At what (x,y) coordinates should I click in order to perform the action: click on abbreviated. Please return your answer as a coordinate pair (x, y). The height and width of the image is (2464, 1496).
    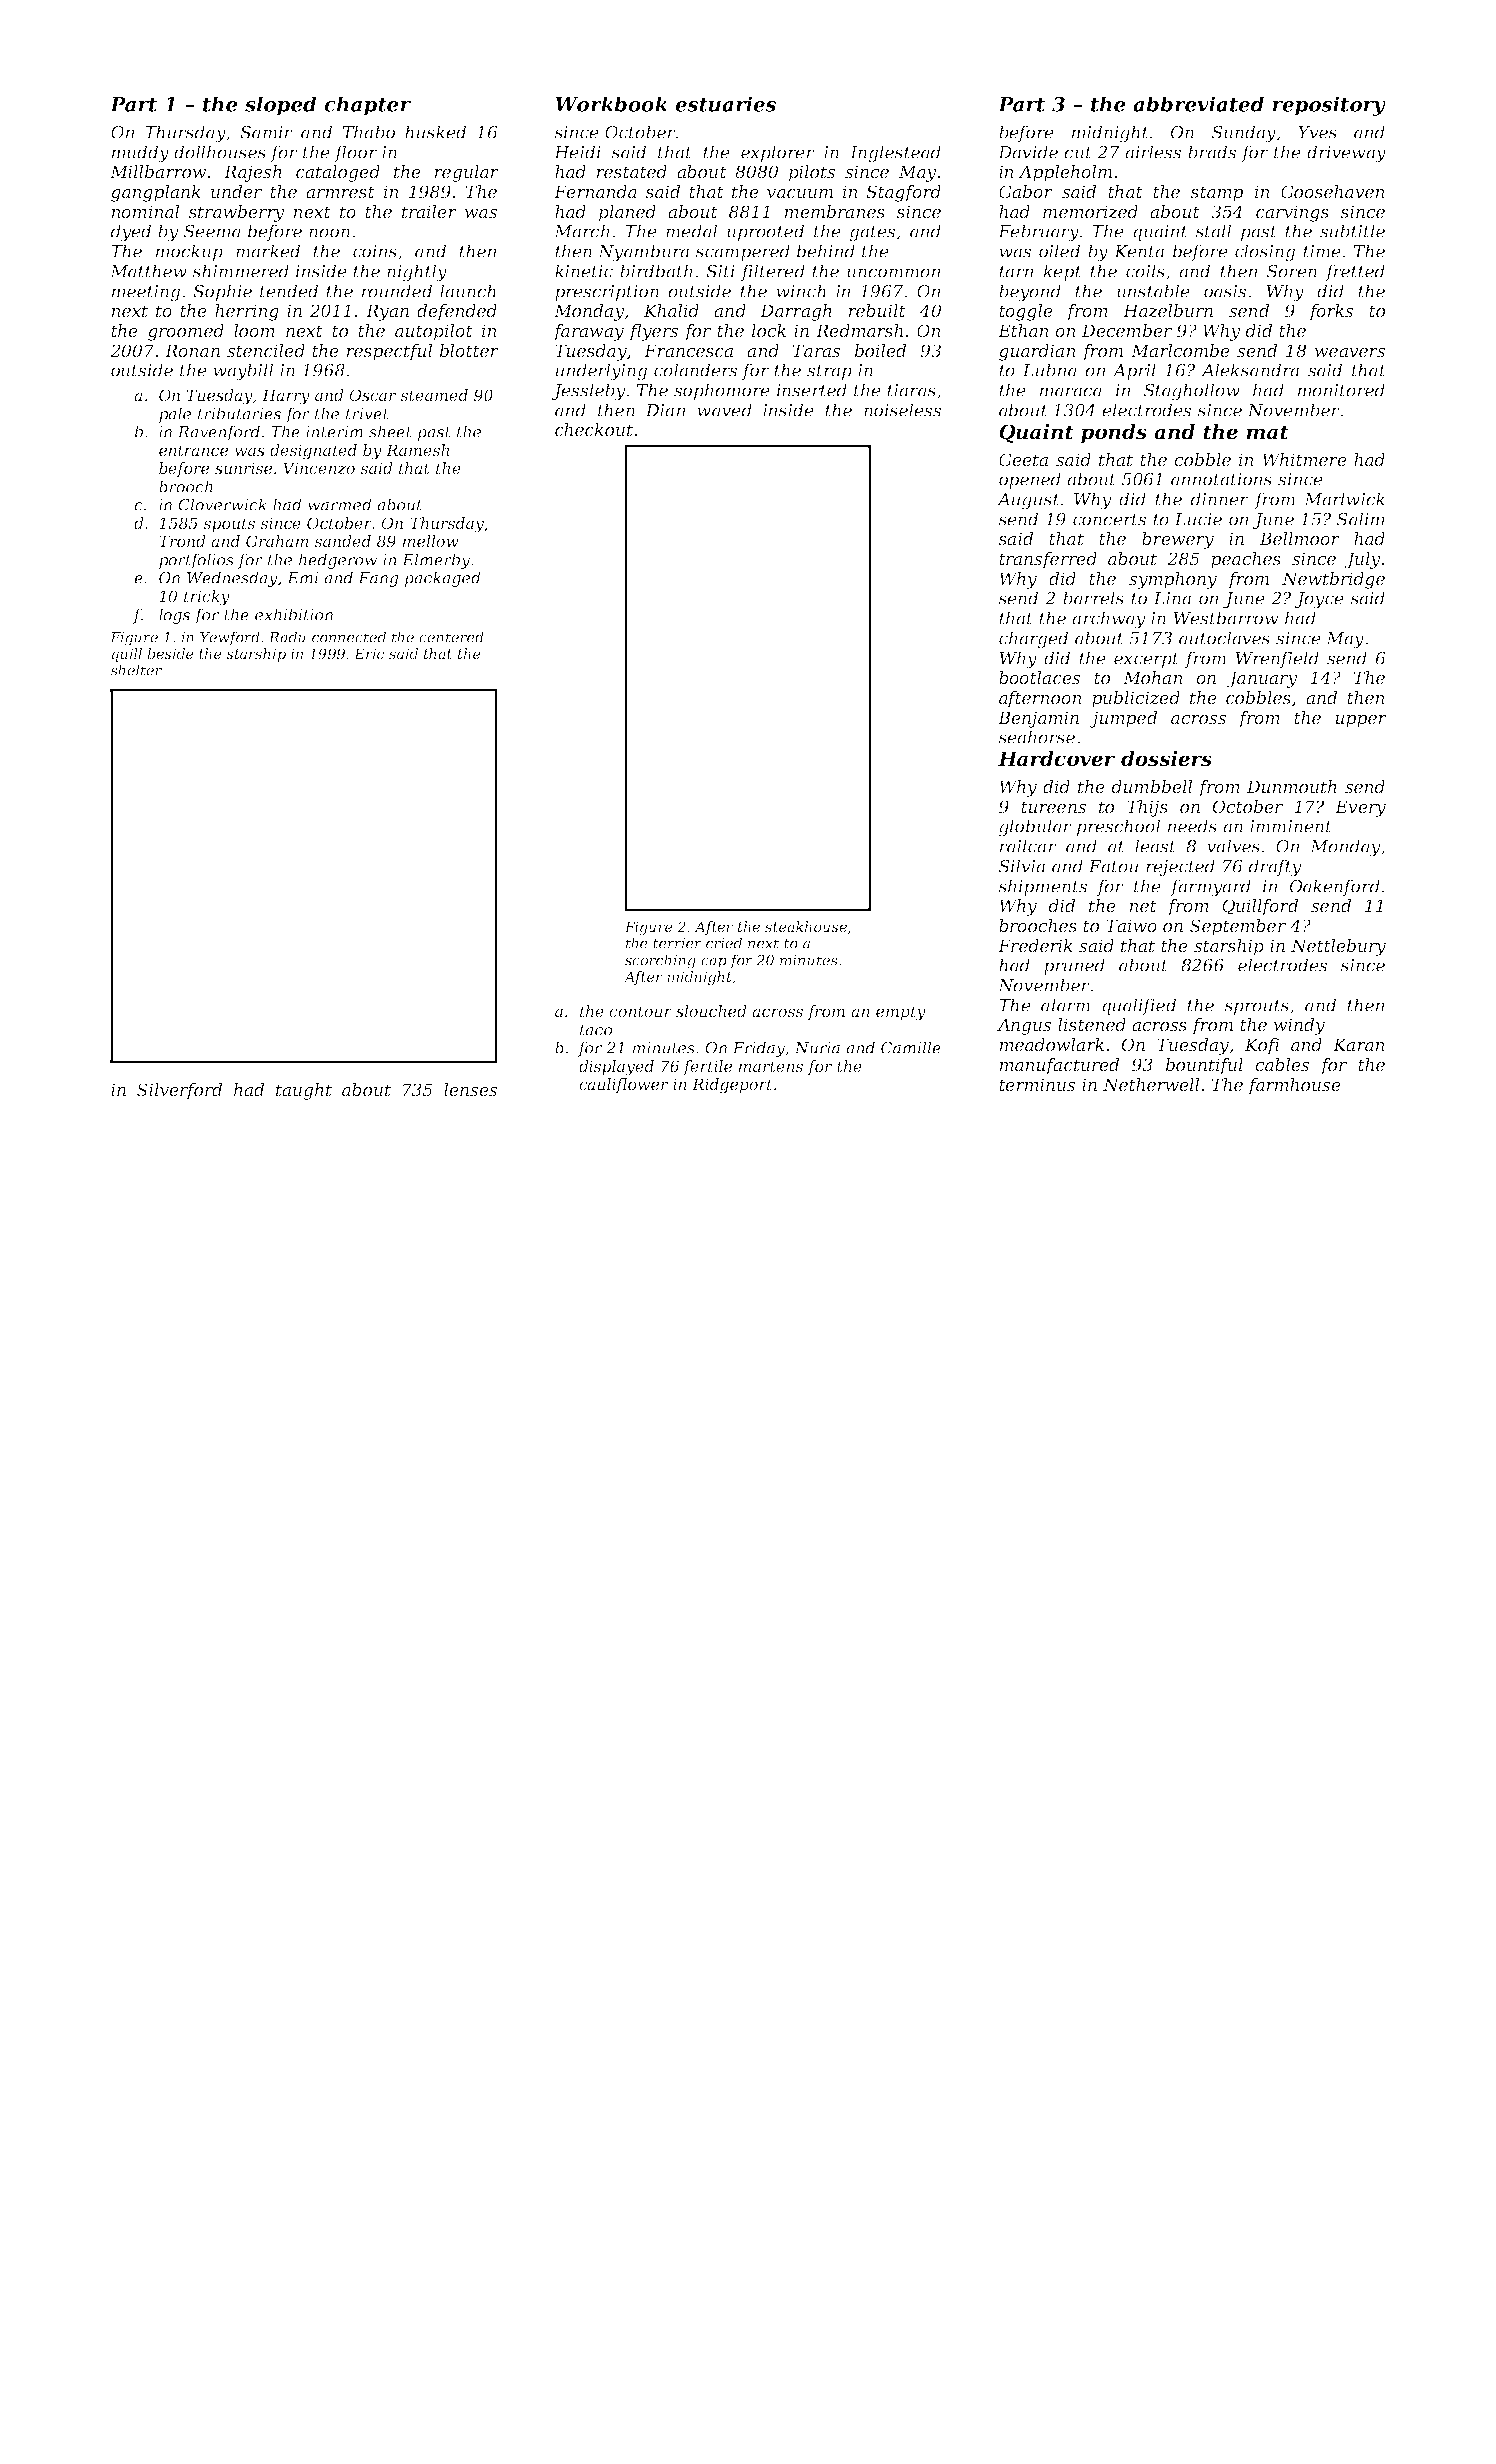
    Looking at the image, I should click on (1198, 104).
